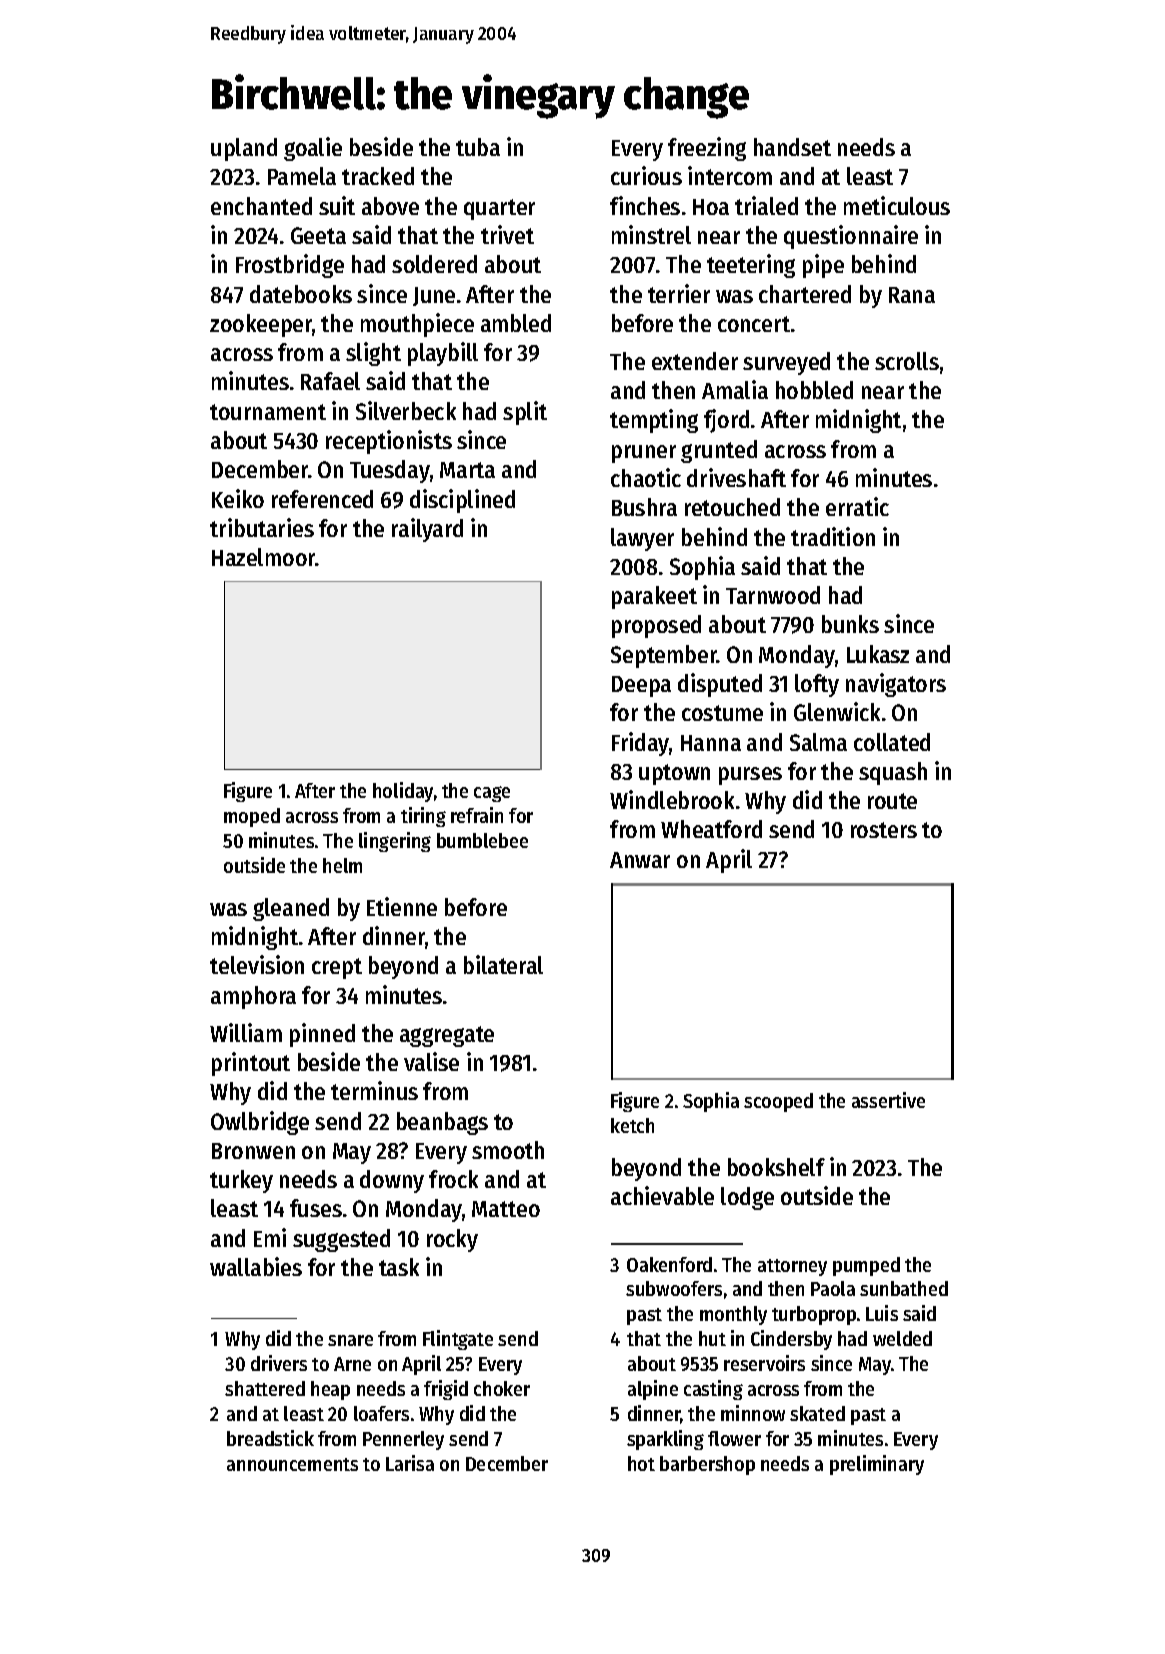  Describe the element at coordinates (292, 1464) in the screenshot. I see `announcements` at that location.
